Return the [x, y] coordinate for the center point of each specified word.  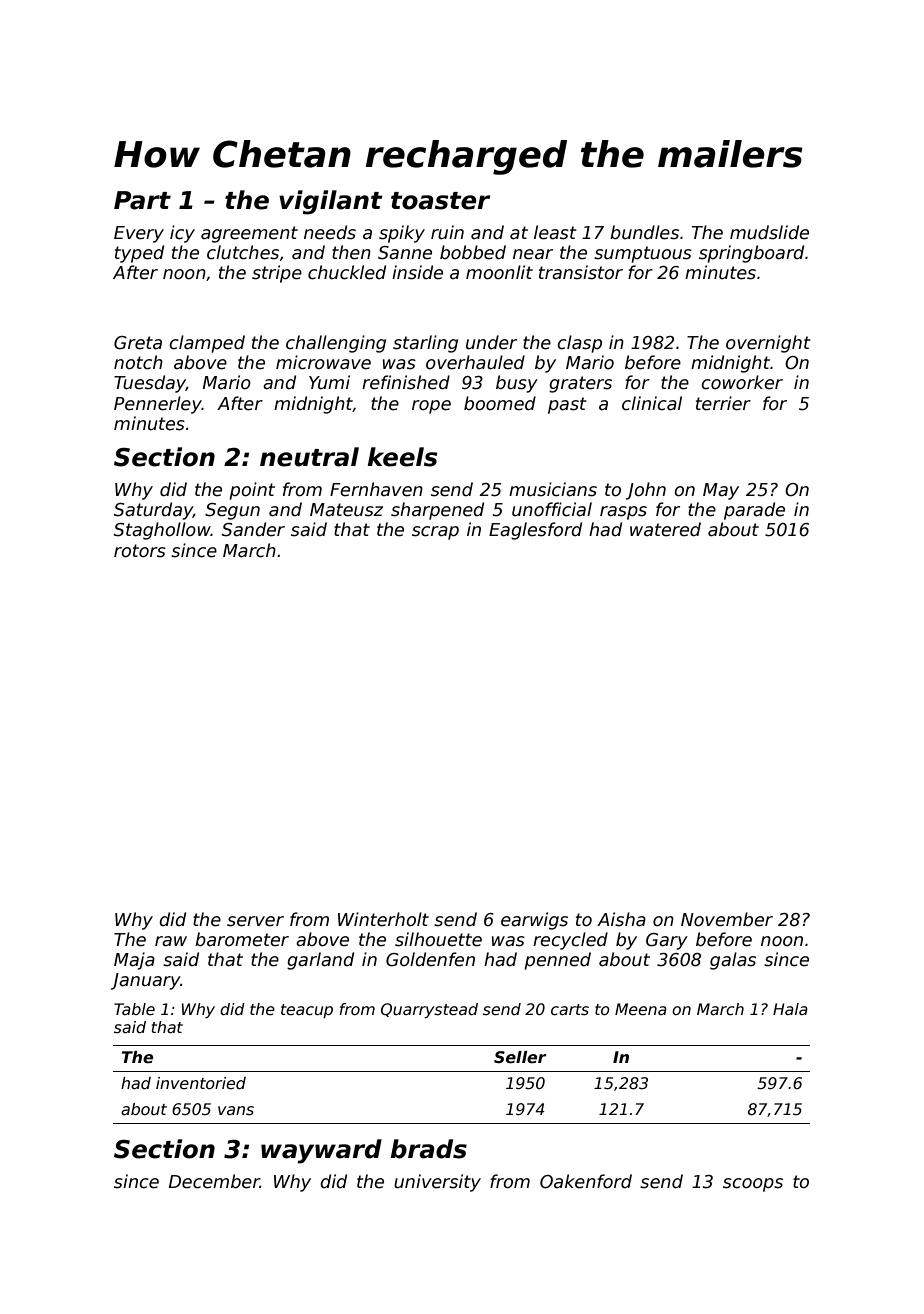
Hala [790, 1009]
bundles [644, 232]
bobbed [473, 252]
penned [557, 961]
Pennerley [158, 405]
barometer [242, 939]
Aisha [621, 919]
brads [428, 1149]
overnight [768, 344]
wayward [321, 1151]
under [491, 342]
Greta [138, 343]
